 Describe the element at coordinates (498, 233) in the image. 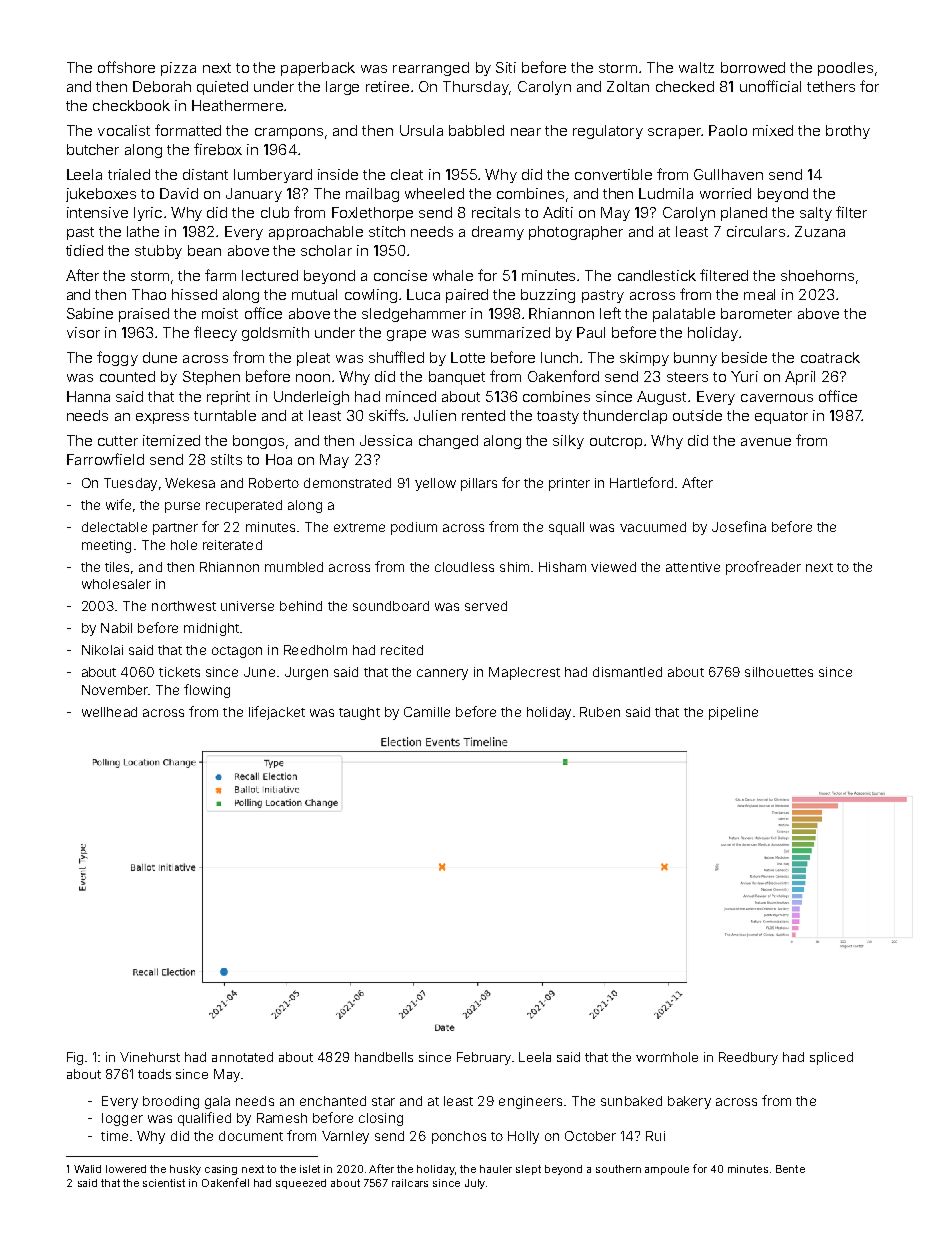

I see `dreamy` at that location.
